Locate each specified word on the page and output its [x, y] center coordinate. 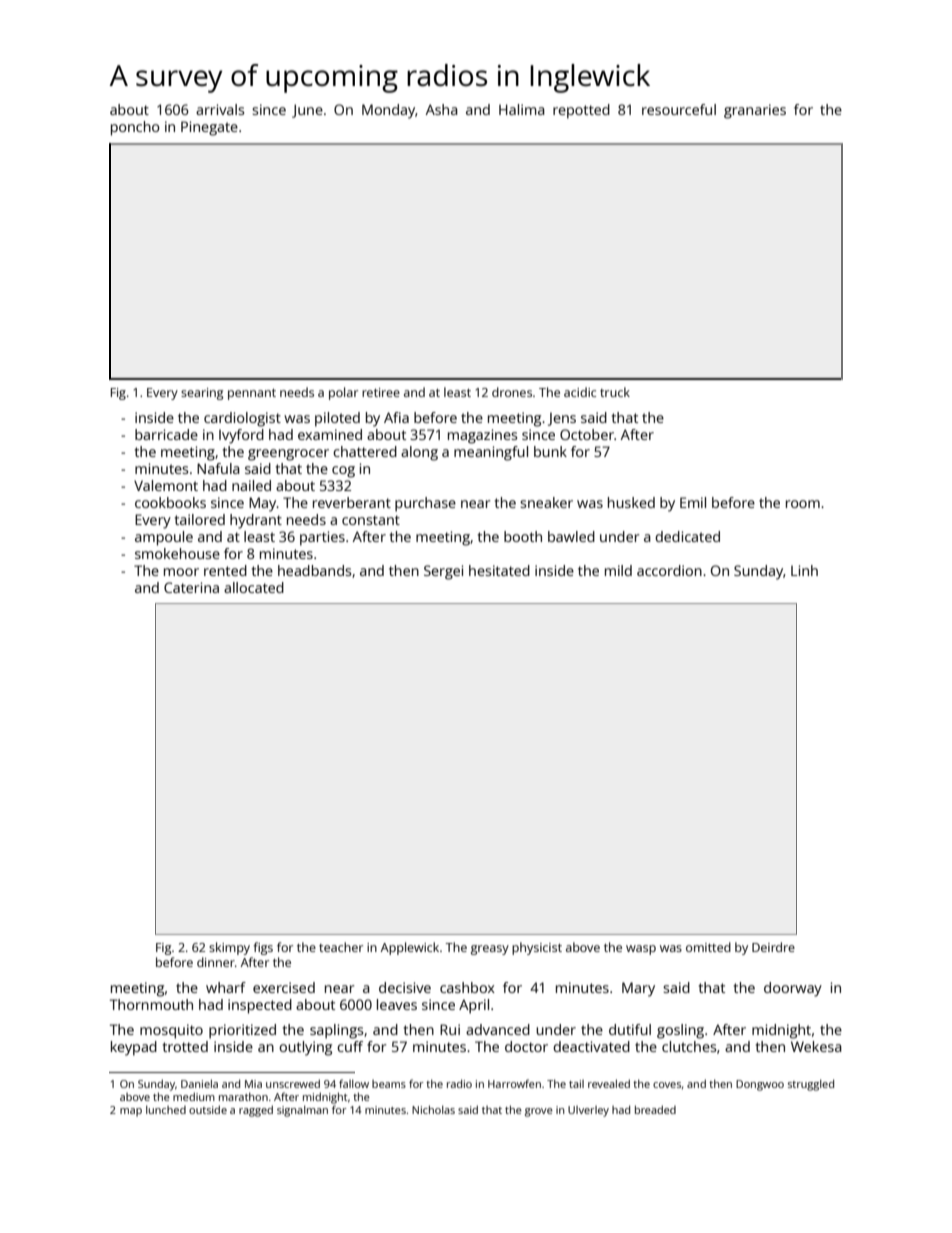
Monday [388, 111]
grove [539, 1112]
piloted [337, 419]
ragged [256, 1111]
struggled [811, 1085]
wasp [641, 950]
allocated [254, 587]
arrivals [220, 109]
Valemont [166, 485]
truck [615, 392]
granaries [755, 111]
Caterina [191, 587]
